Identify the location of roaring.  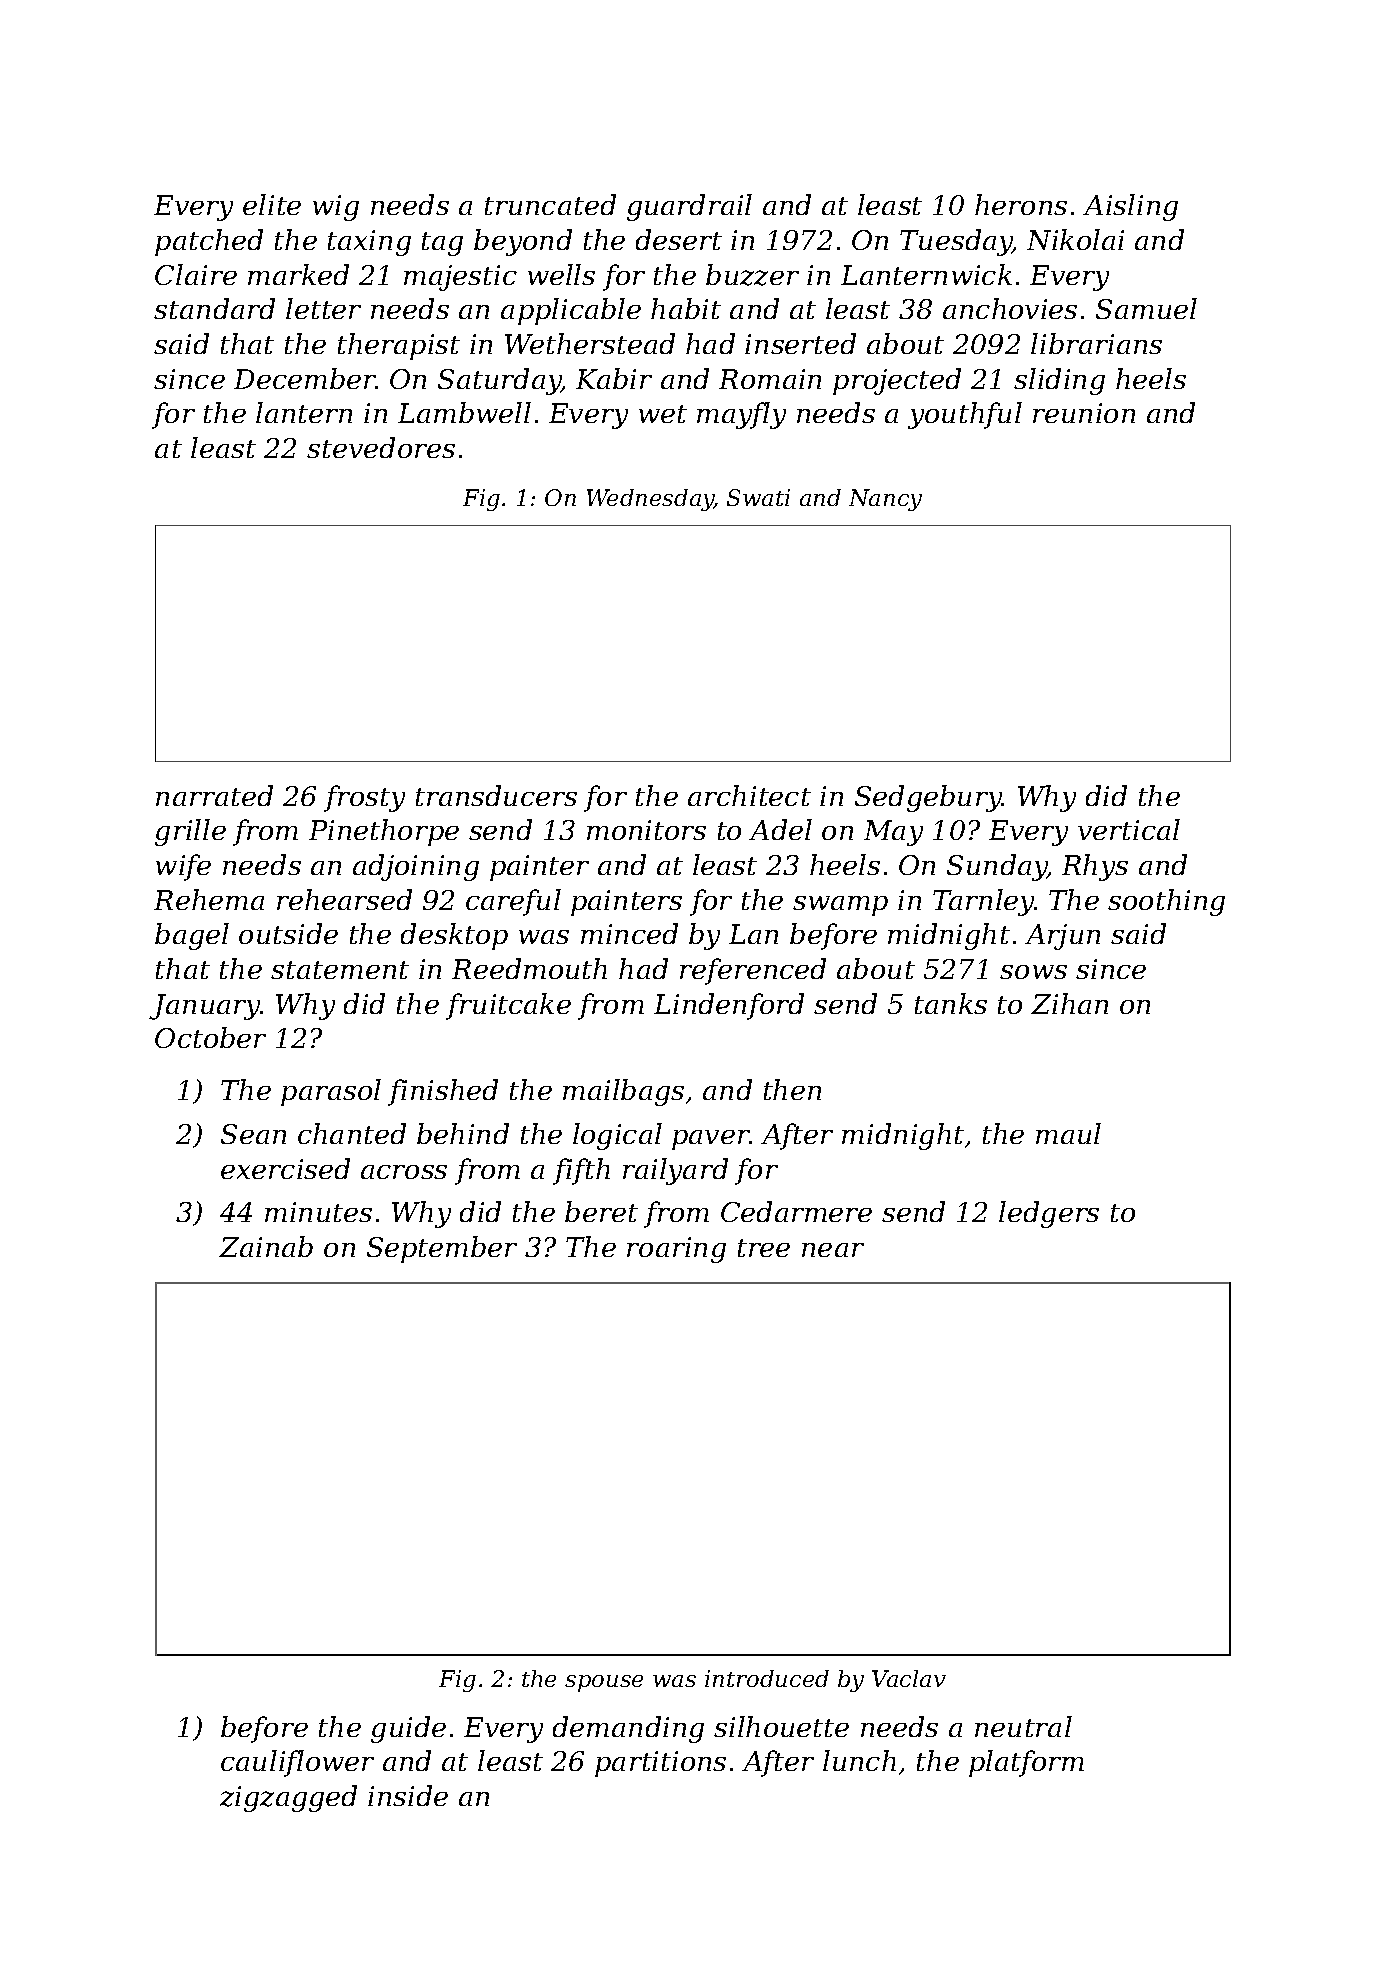
(676, 1250).
